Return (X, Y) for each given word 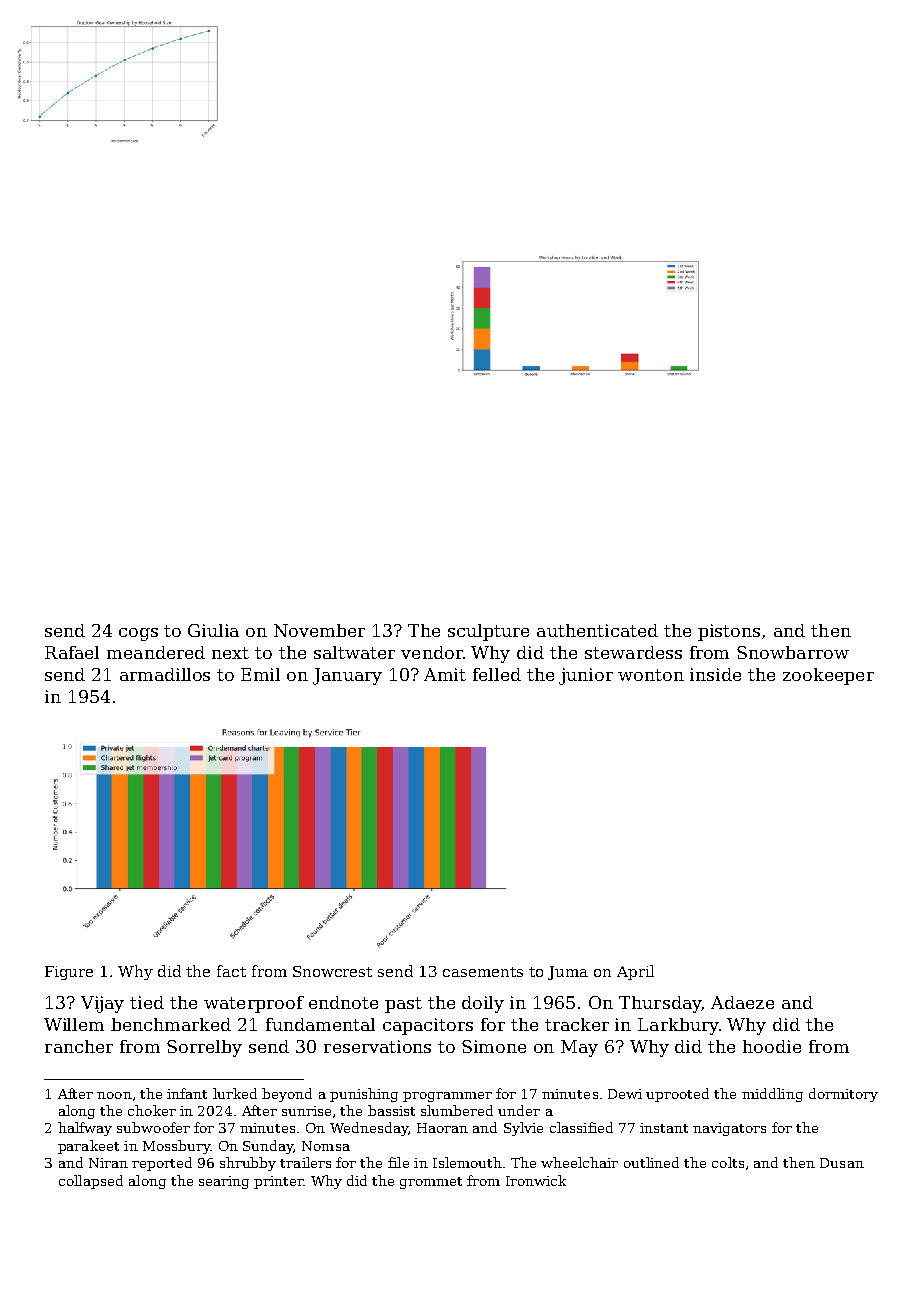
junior (586, 676)
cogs (138, 634)
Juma (568, 973)
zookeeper (828, 676)
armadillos (165, 674)
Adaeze (742, 1002)
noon (114, 1095)
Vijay (102, 1004)
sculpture (488, 632)
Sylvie (523, 1129)
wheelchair (579, 1162)
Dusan (842, 1163)
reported (162, 1164)
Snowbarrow (793, 652)
